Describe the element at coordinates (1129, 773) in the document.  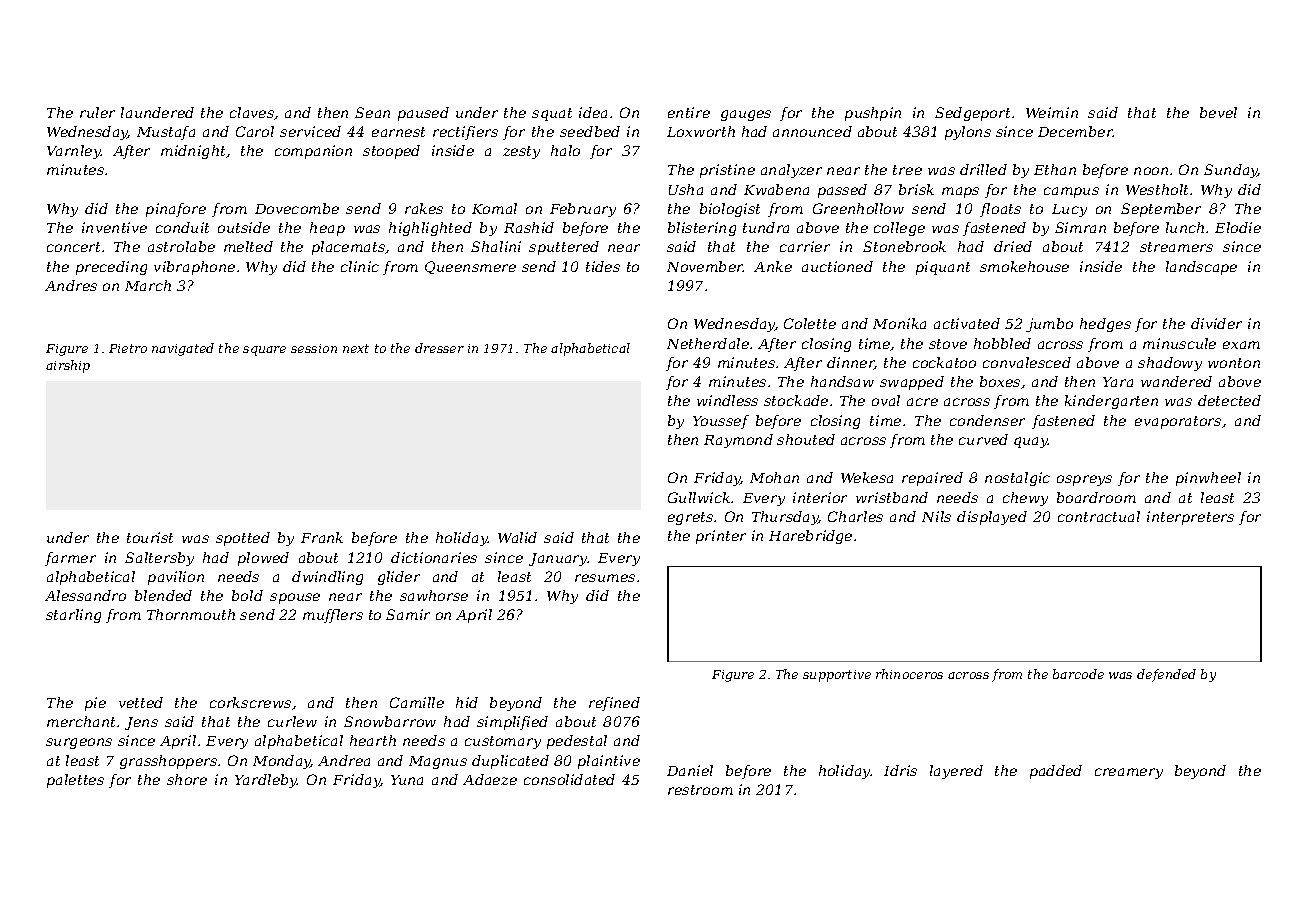
I see `creamery` at that location.
